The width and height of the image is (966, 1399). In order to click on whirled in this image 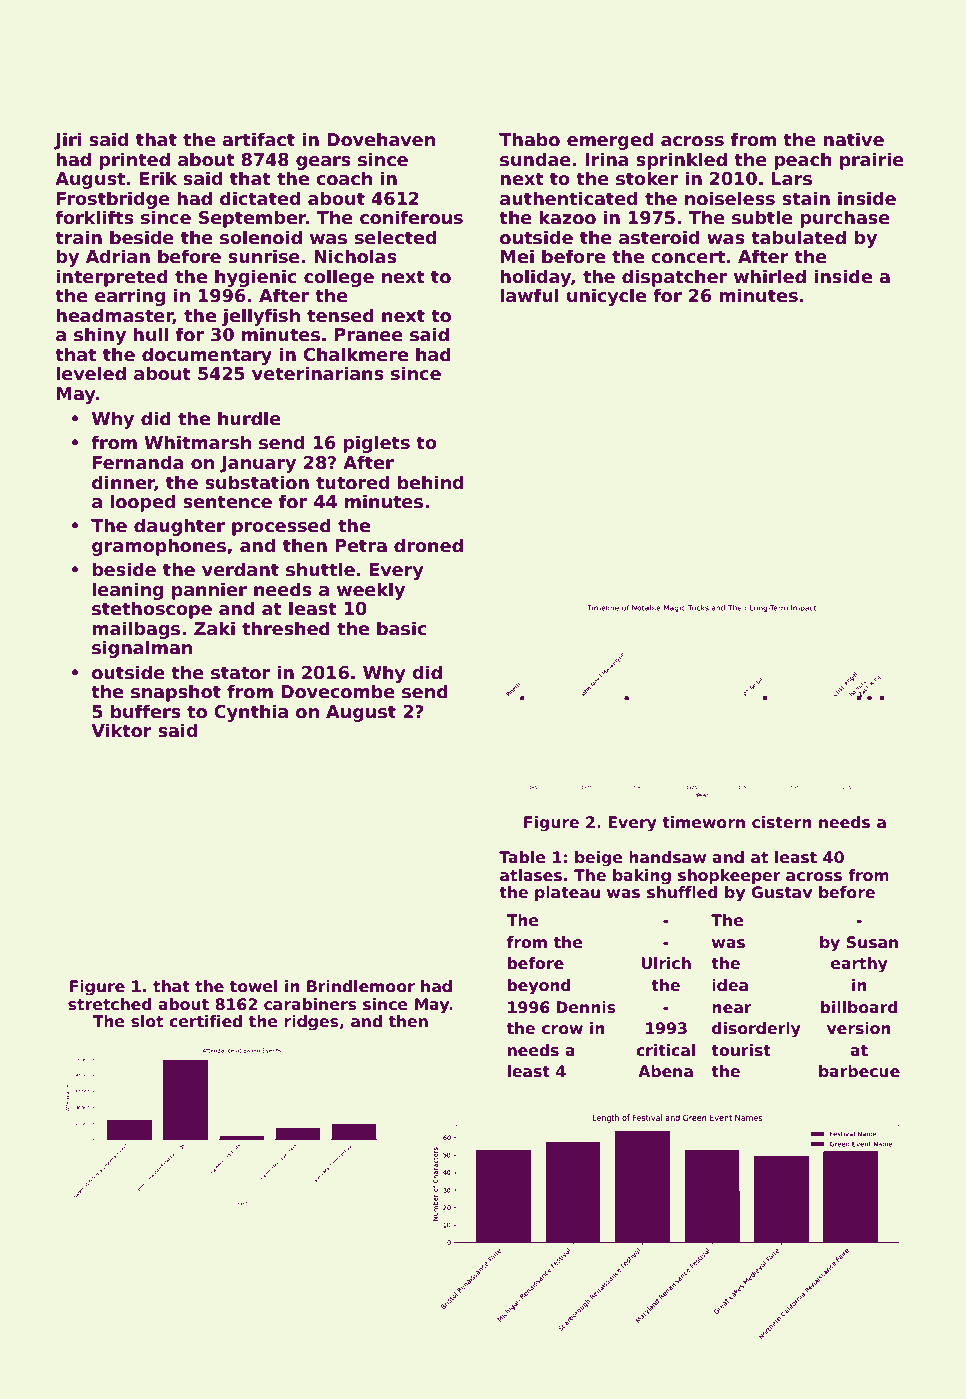, I will do `click(770, 276)`.
